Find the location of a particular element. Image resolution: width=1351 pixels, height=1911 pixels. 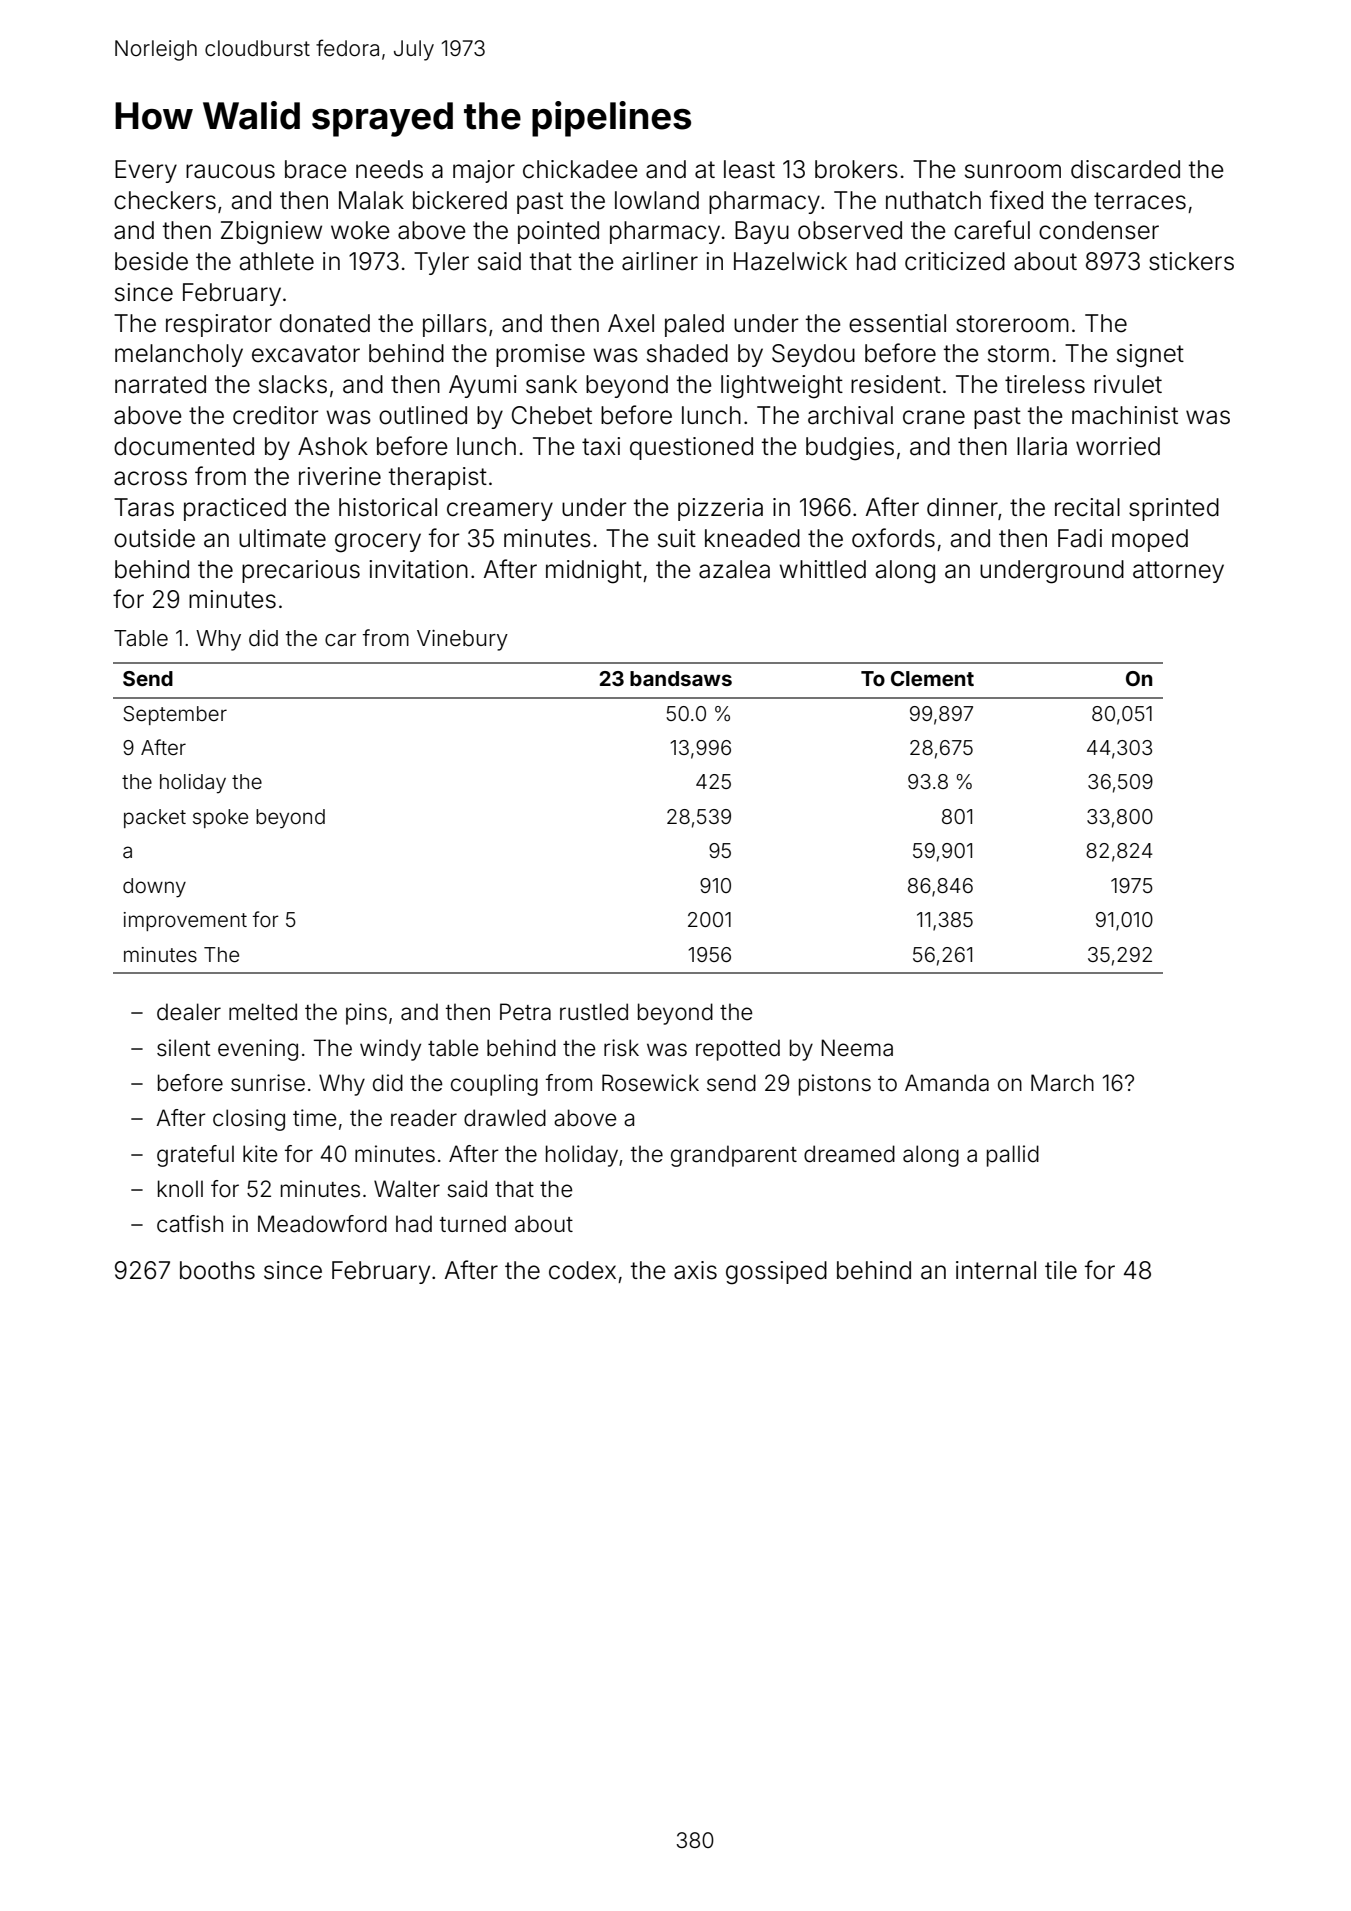

pallid is located at coordinates (1013, 1156).
